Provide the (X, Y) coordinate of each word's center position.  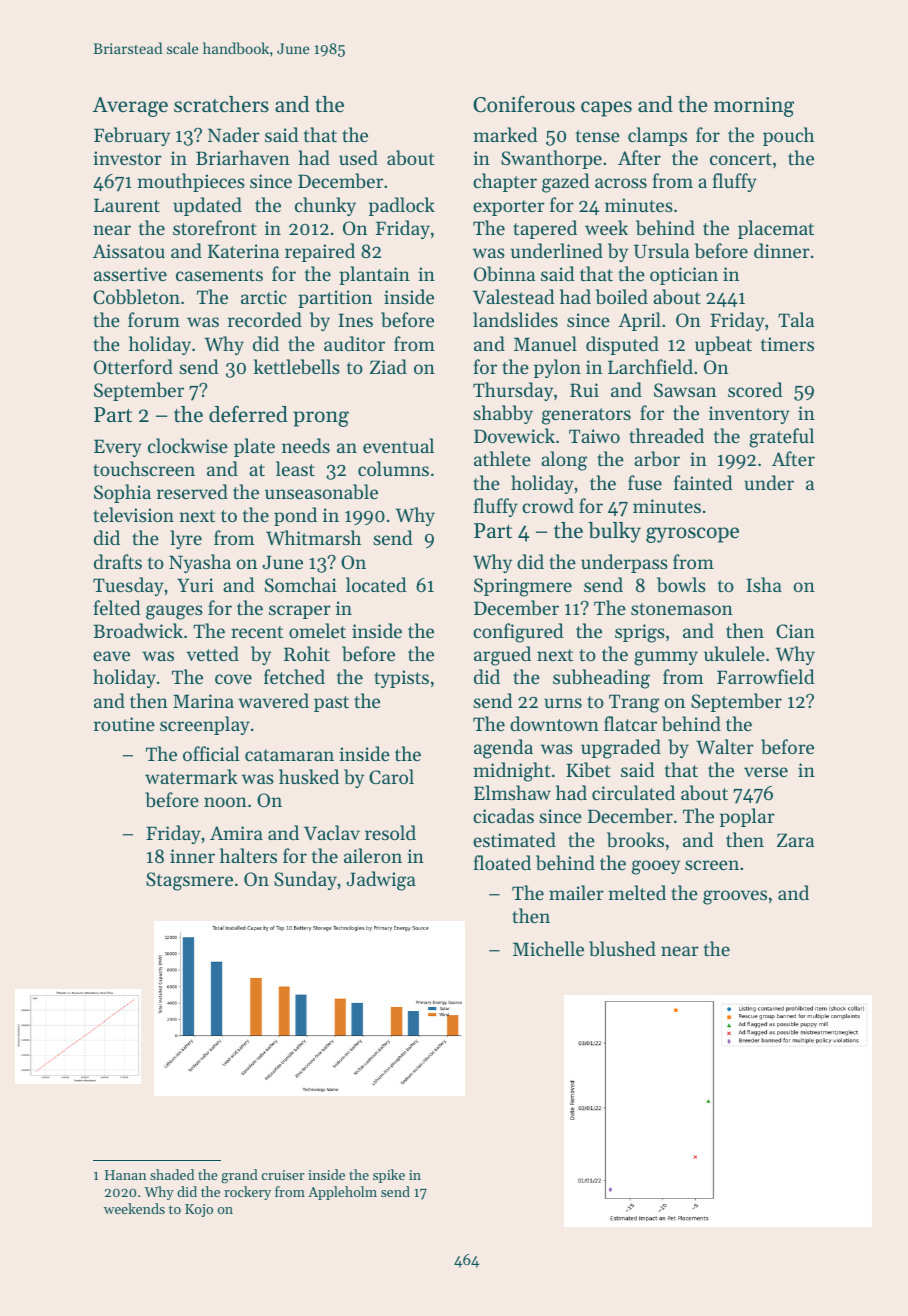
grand (239, 1176)
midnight (512, 772)
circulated (633, 792)
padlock (402, 206)
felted (117, 607)
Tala (796, 319)
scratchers (221, 104)
